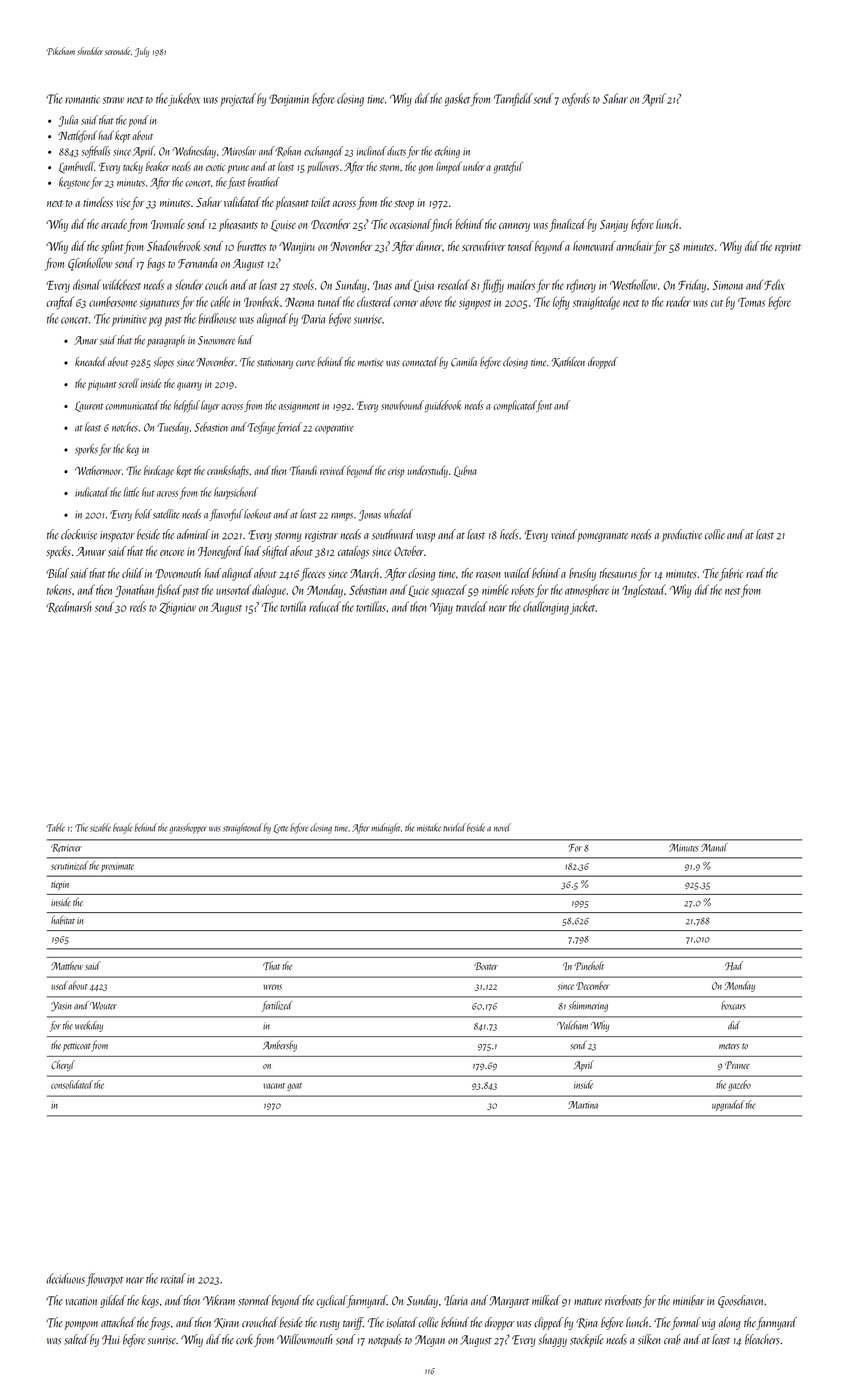 This screenshot has width=849, height=1400. Describe the element at coordinates (717, 303) in the screenshot. I see `cut` at that location.
